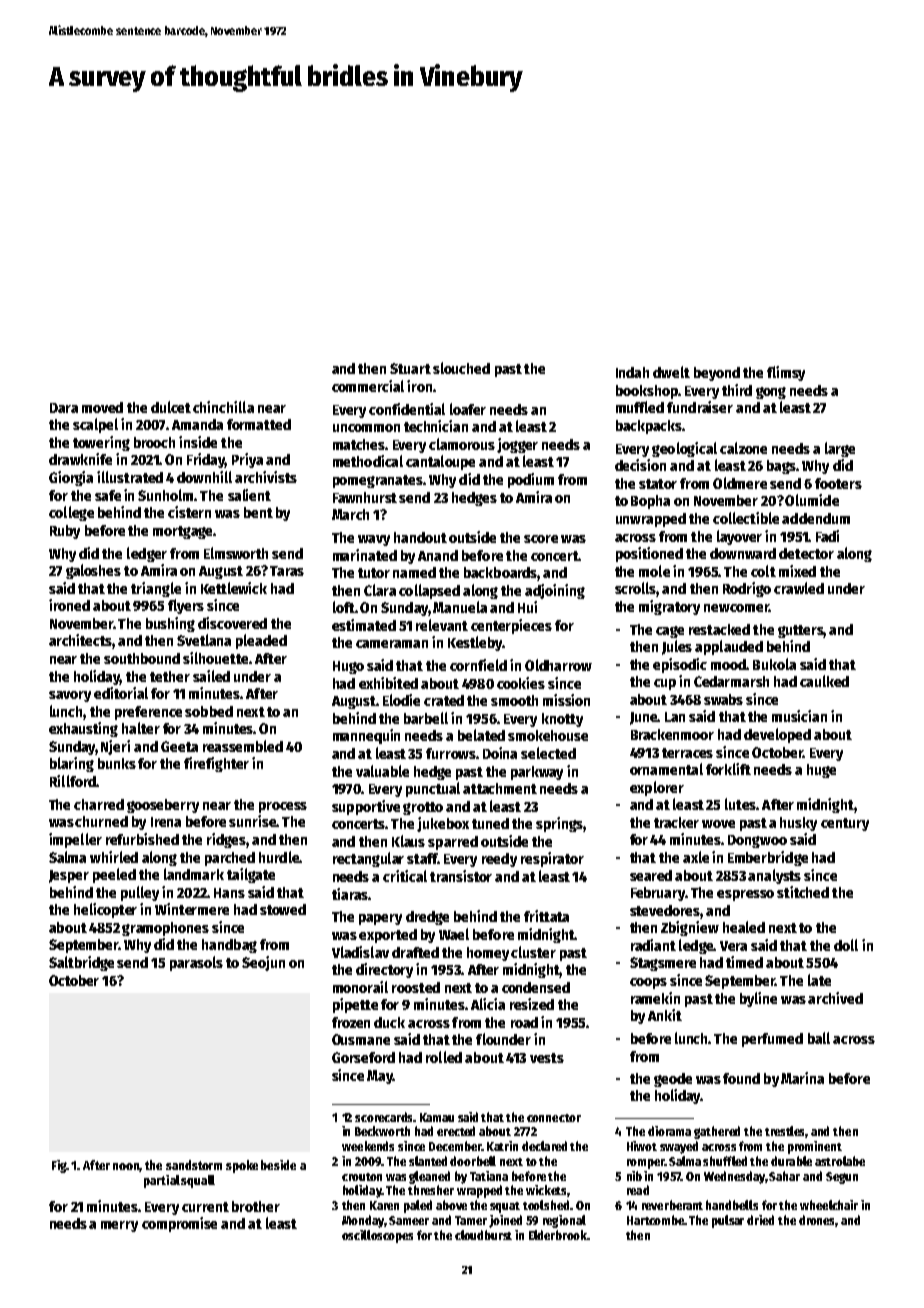 Image resolution: width=924 pixels, height=1308 pixels. I want to click on mole, so click(654, 571).
